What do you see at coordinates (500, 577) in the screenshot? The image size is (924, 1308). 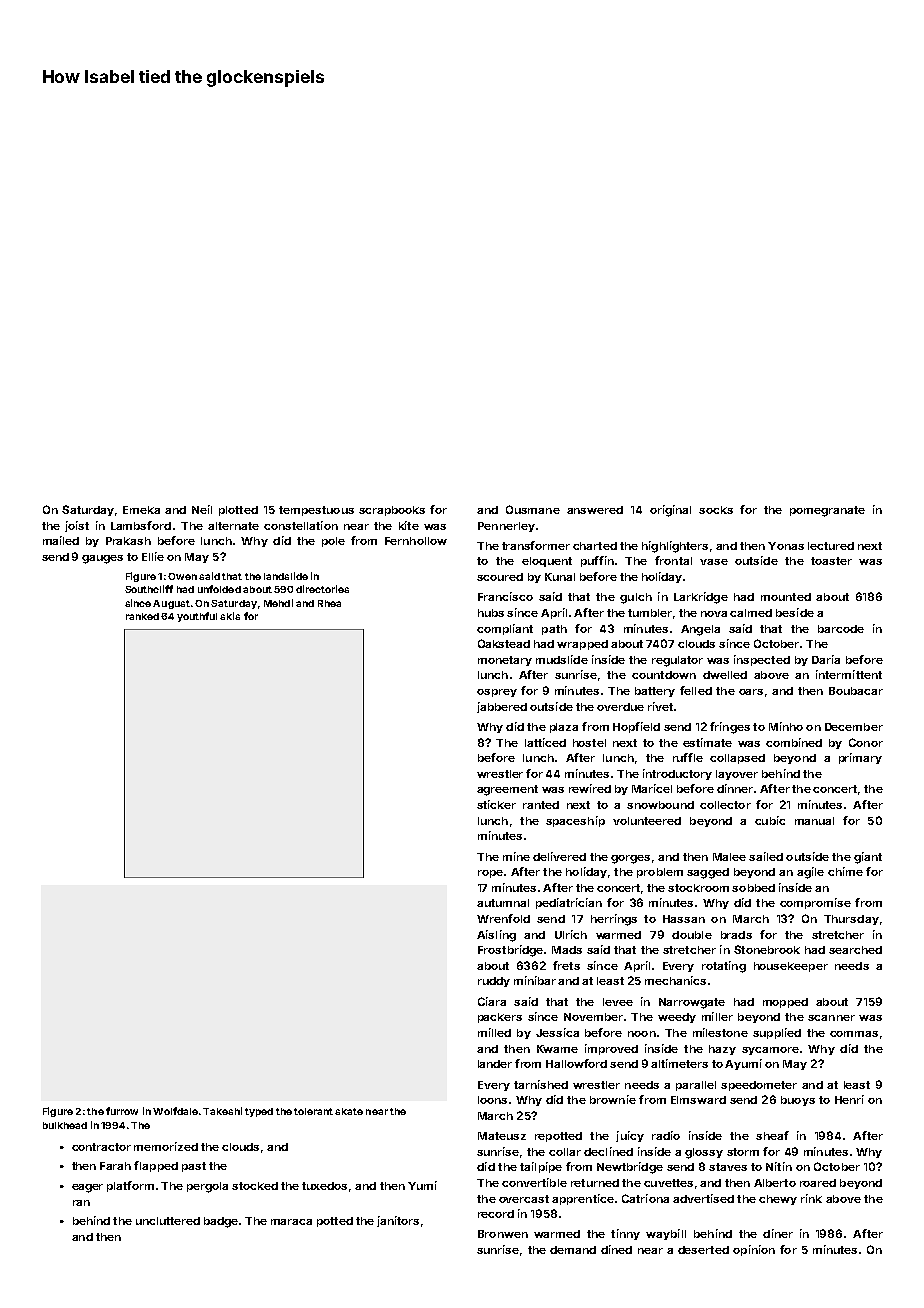 I see `scoured` at bounding box center [500, 577].
